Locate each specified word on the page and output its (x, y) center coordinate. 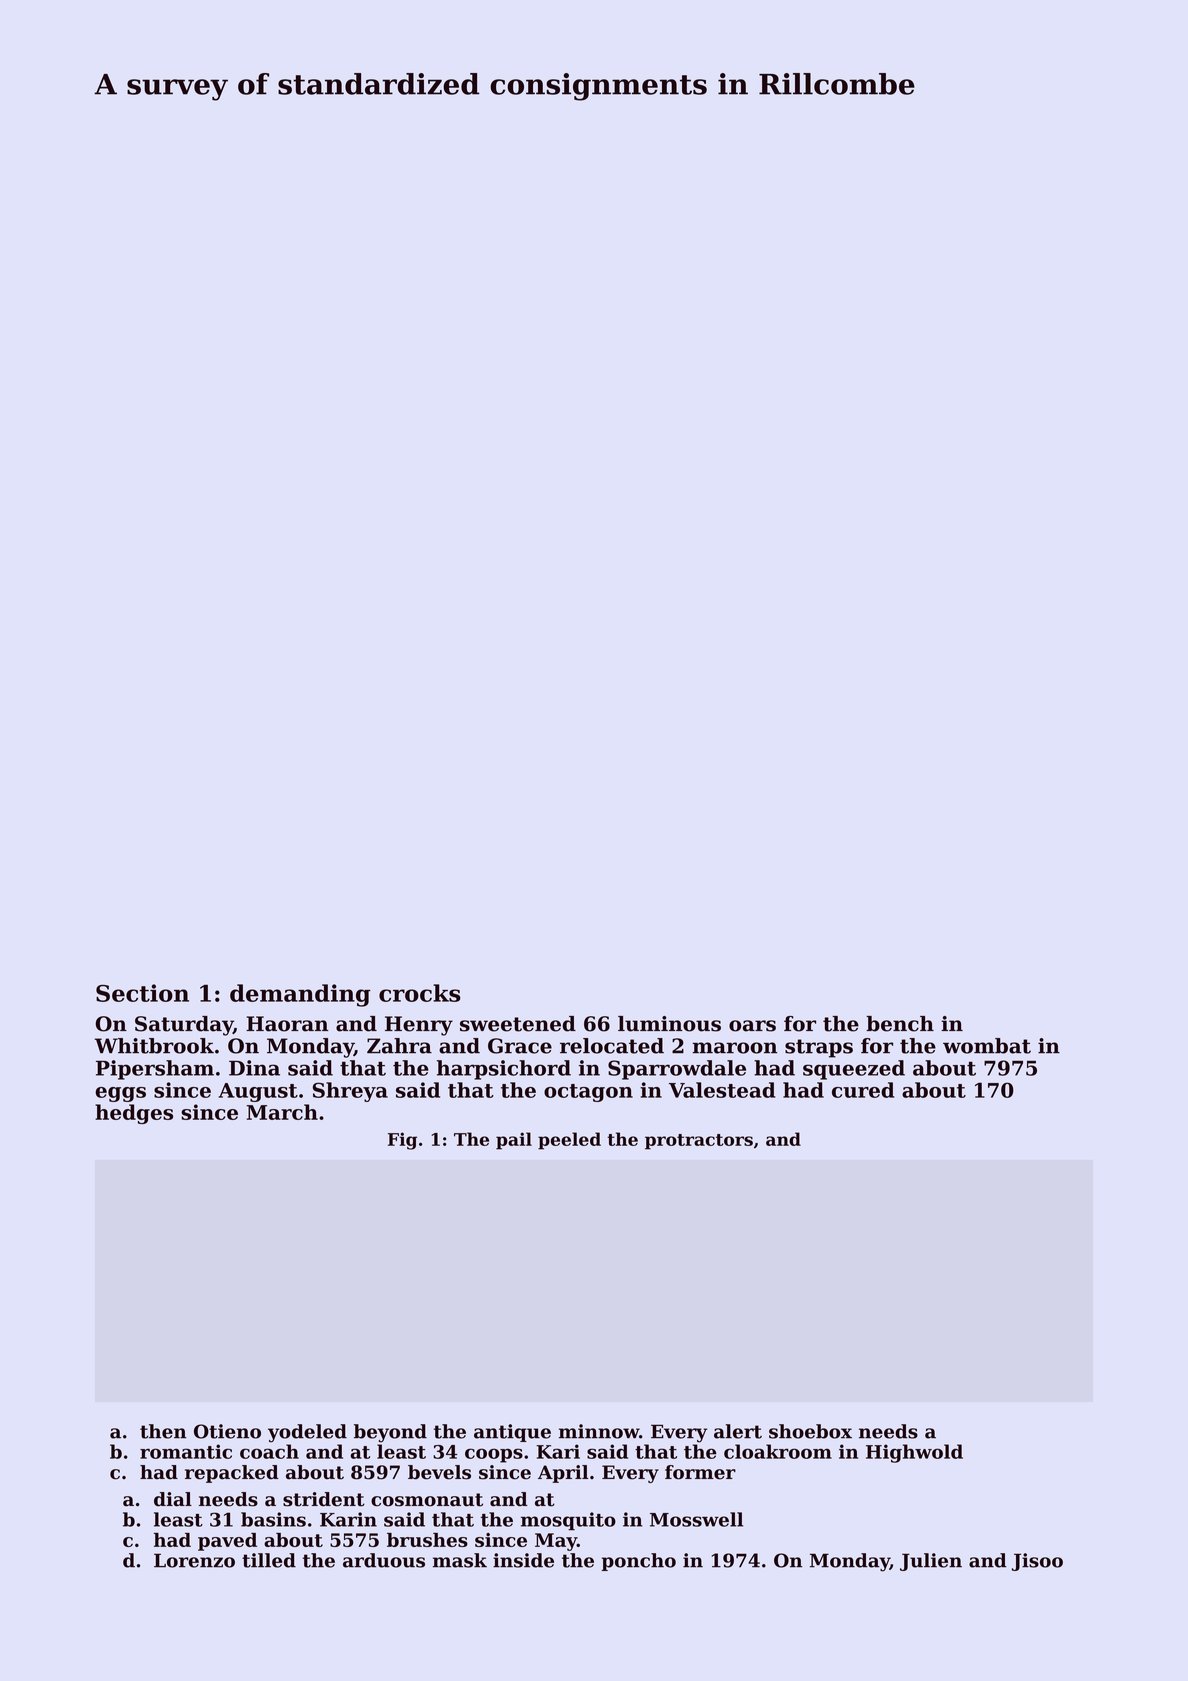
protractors (699, 1142)
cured (863, 1090)
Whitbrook (154, 1046)
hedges (134, 1114)
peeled (569, 1141)
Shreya (350, 1092)
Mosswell (696, 1519)
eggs (121, 1094)
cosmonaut (427, 1500)
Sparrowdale (677, 1070)
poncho (639, 1562)
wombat (987, 1046)
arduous (384, 1560)
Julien (931, 1562)
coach (269, 1451)
